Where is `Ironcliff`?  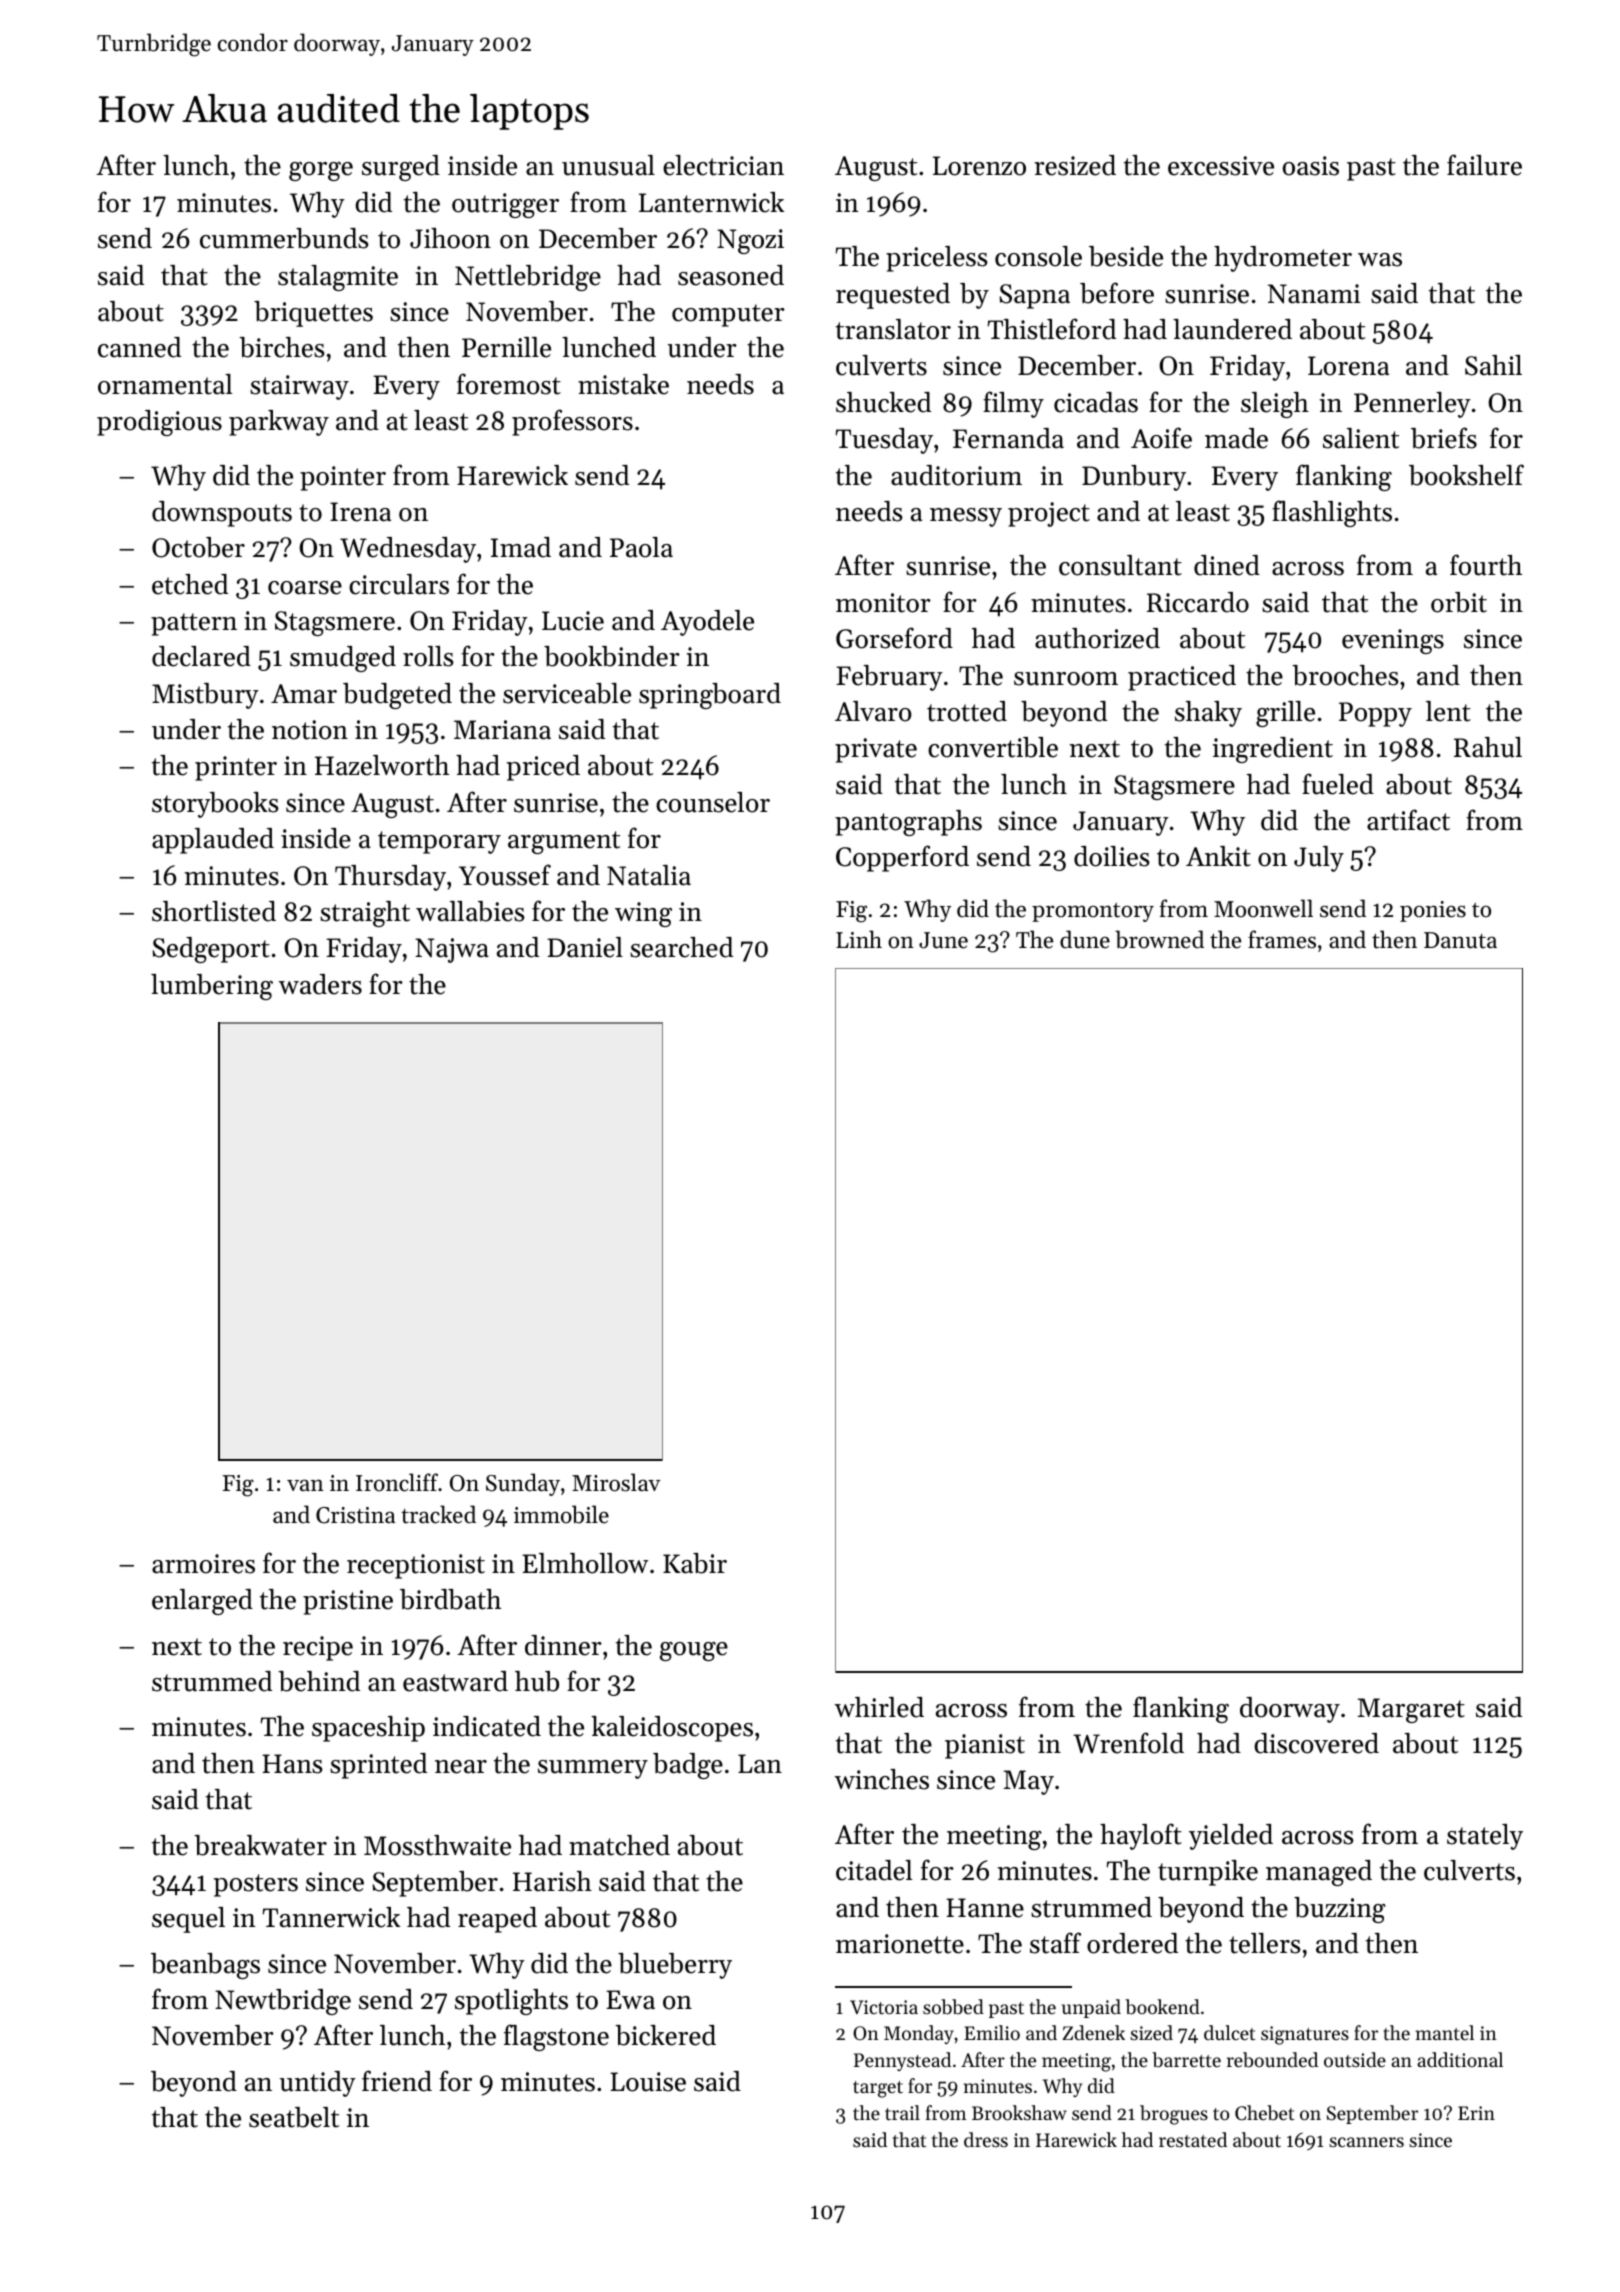
Ironcliff is located at coordinates (397, 1482).
